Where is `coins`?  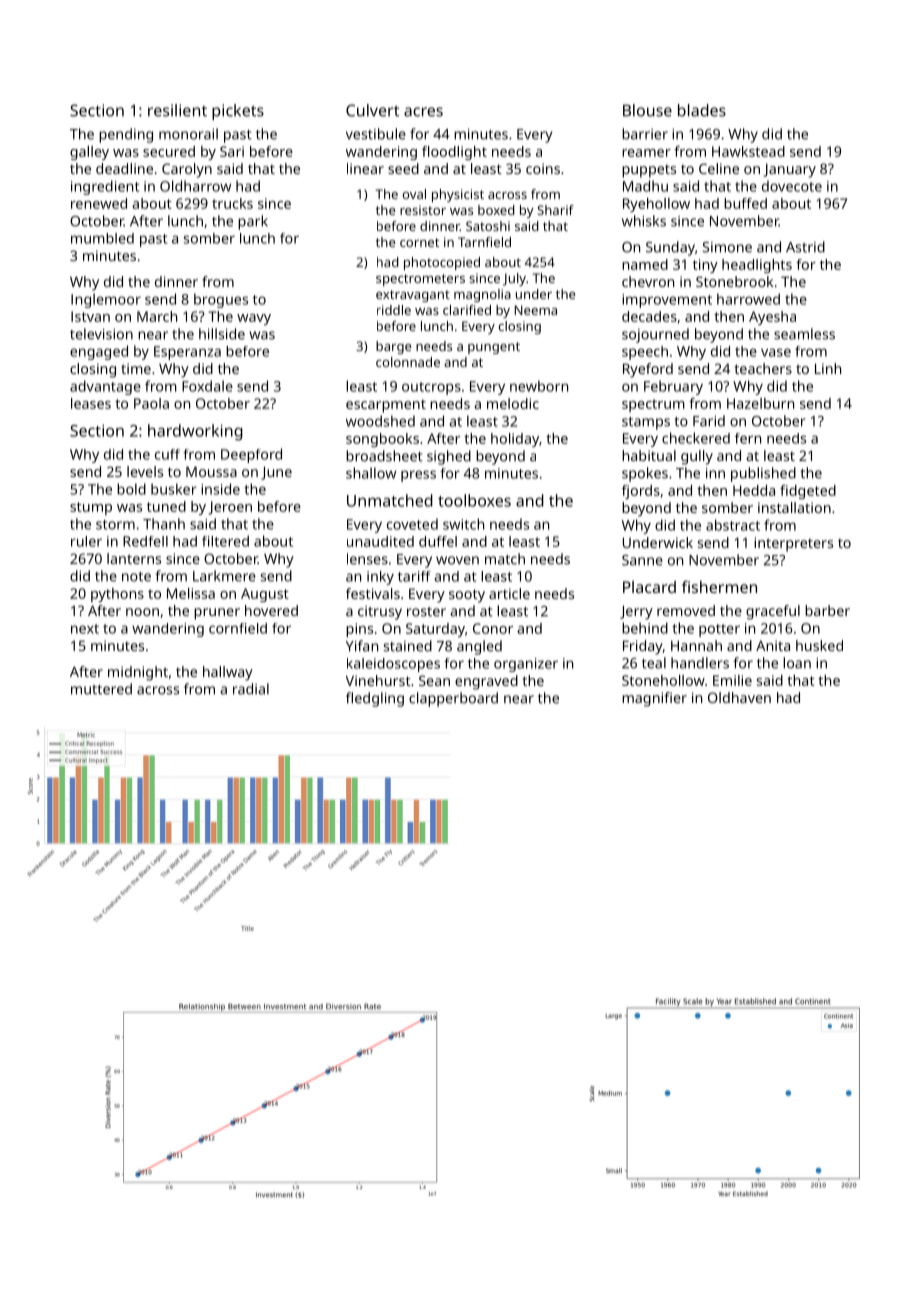 coins is located at coordinates (543, 168).
